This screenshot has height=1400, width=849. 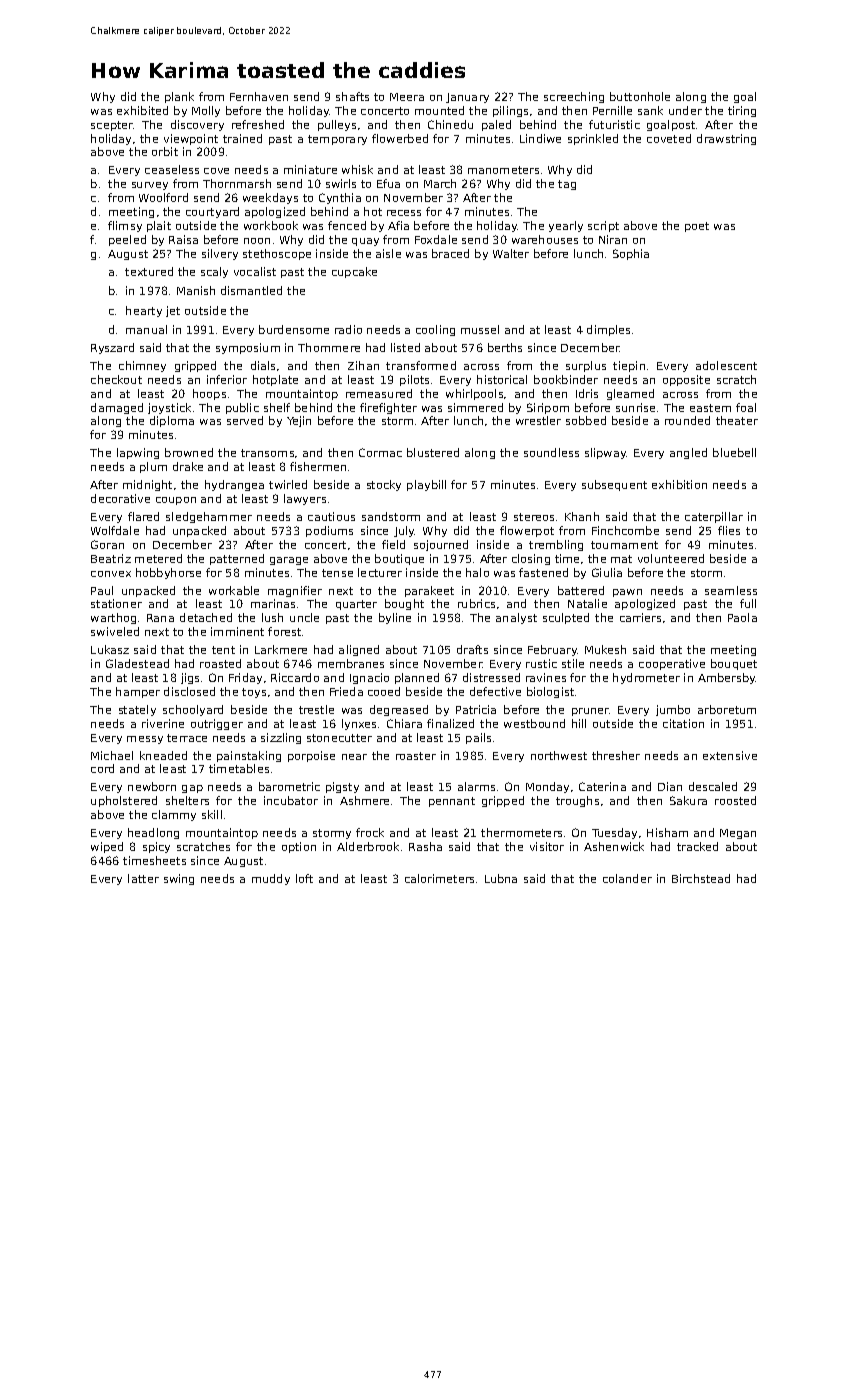 I want to click on Giulia, so click(x=607, y=572).
